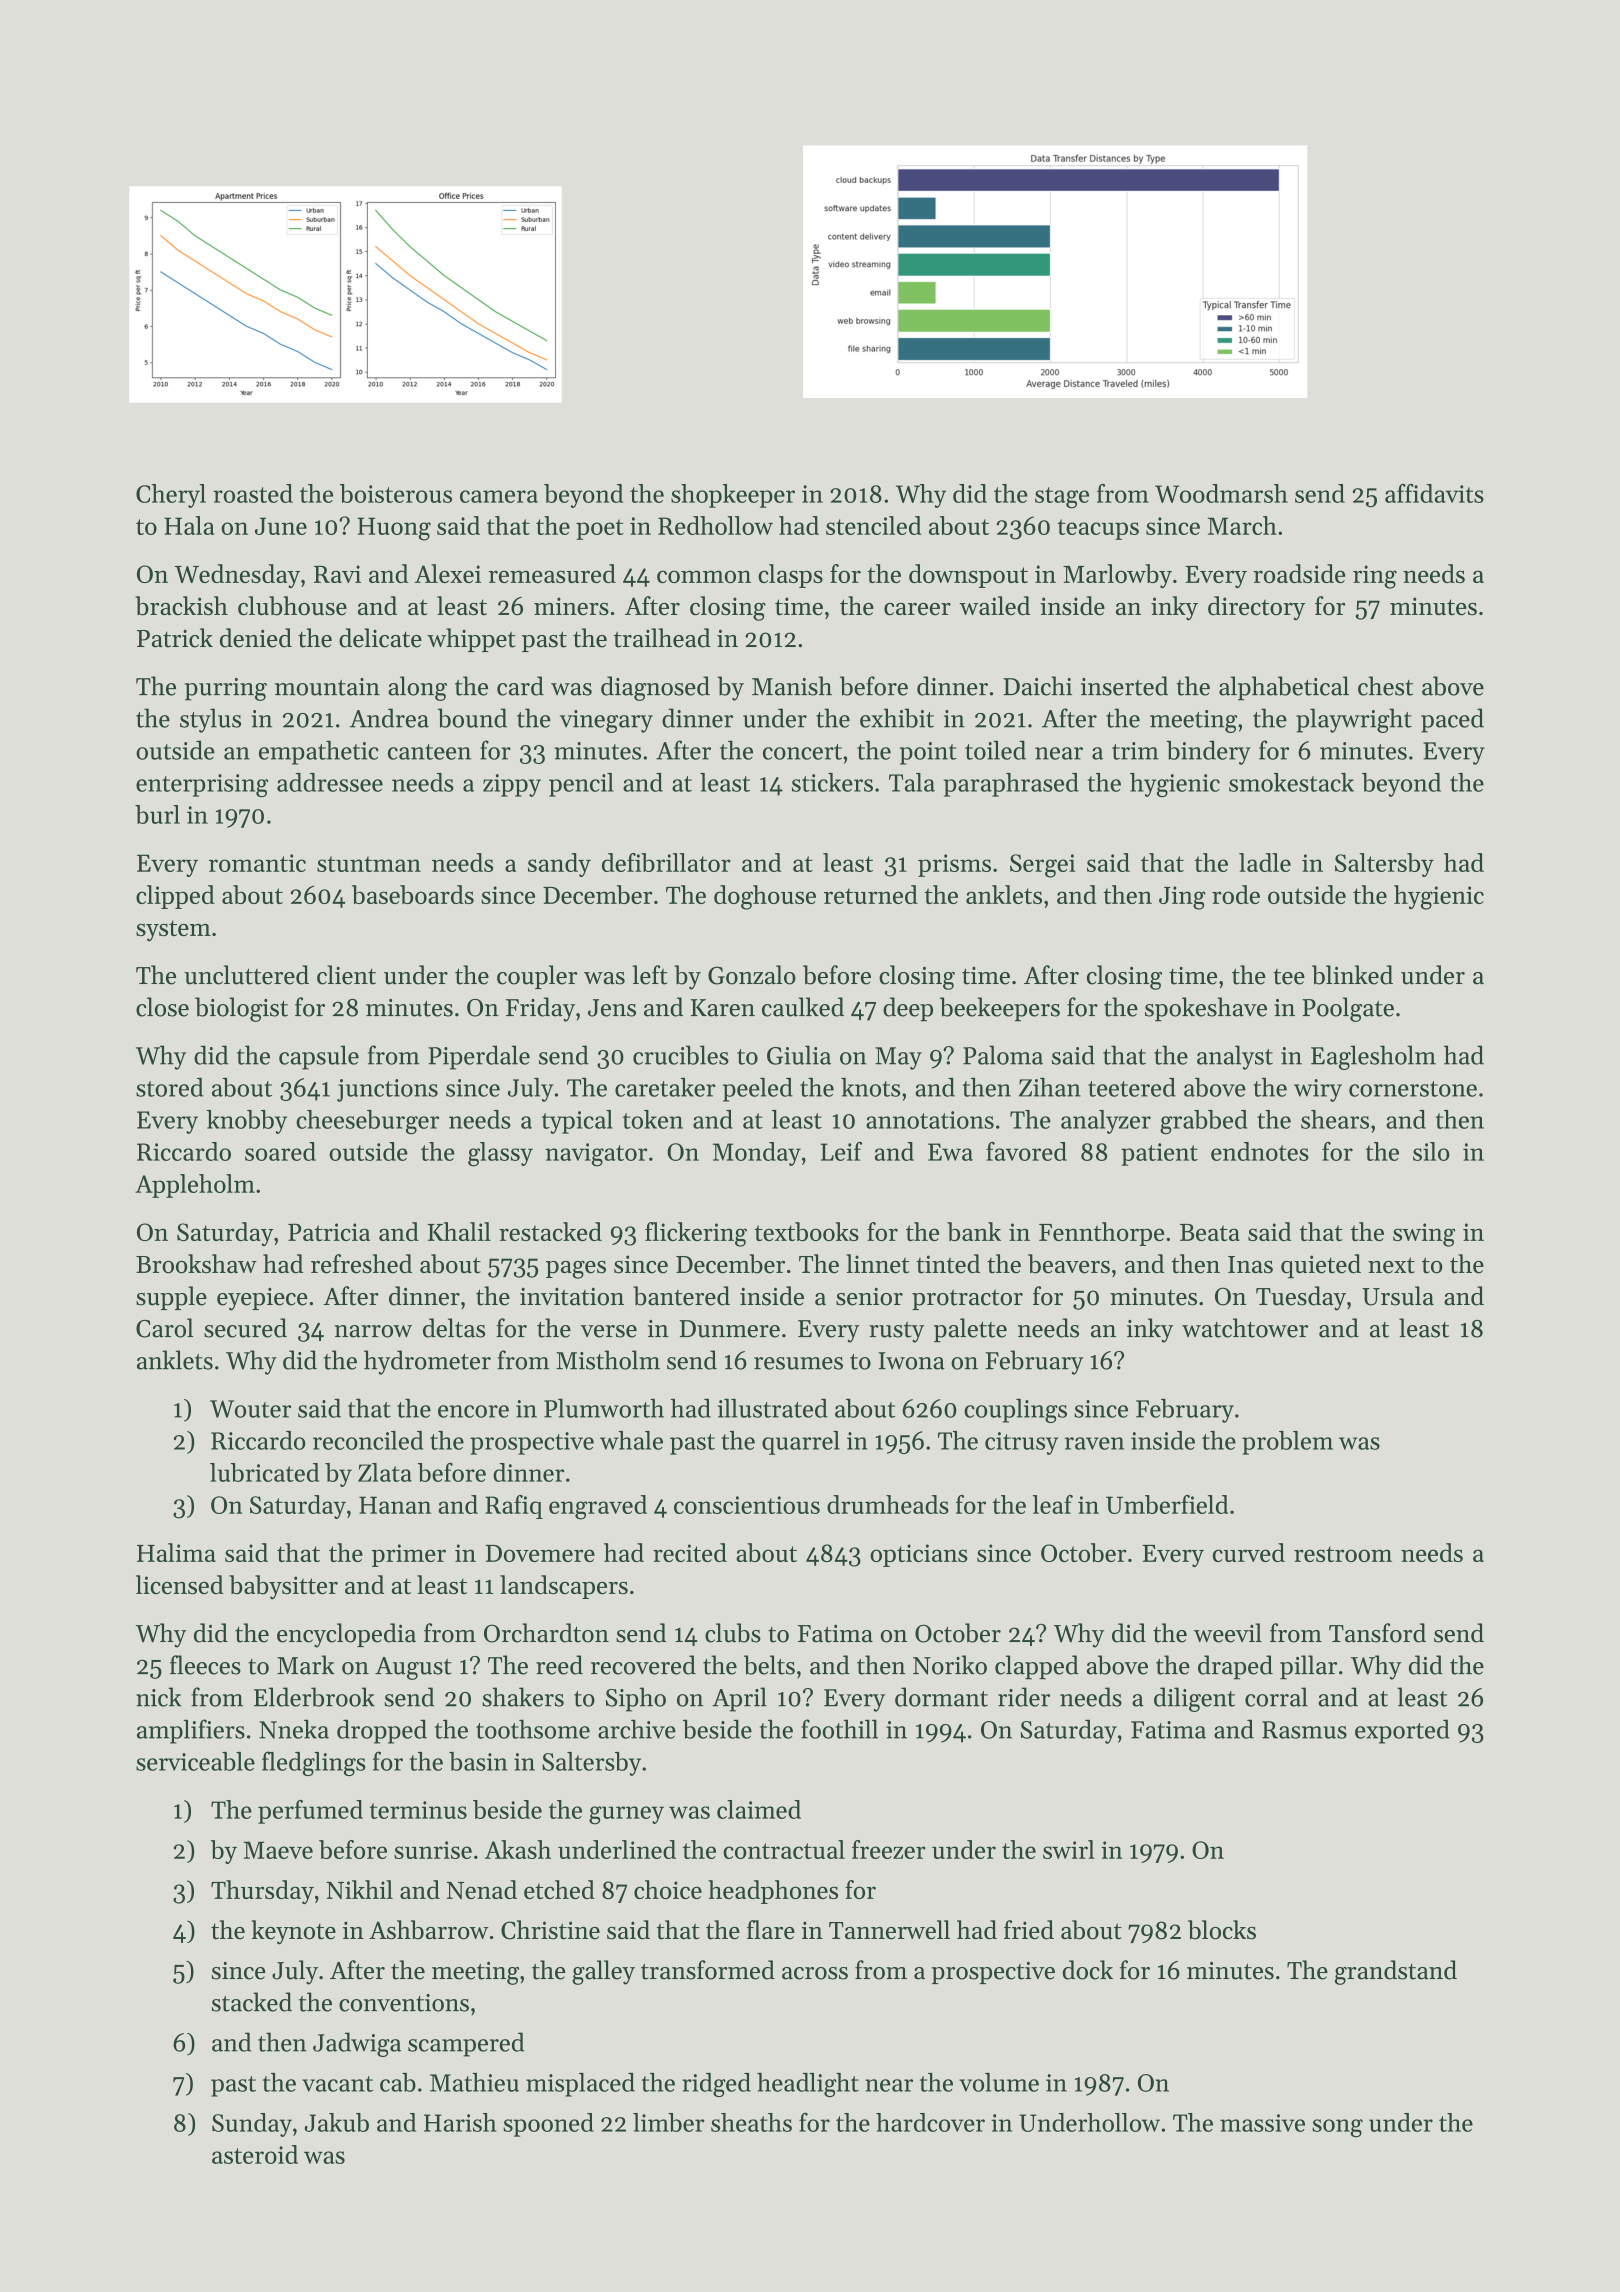 This screenshot has width=1620, height=2292. What do you see at coordinates (637, 1729) in the screenshot?
I see `archive` at bounding box center [637, 1729].
